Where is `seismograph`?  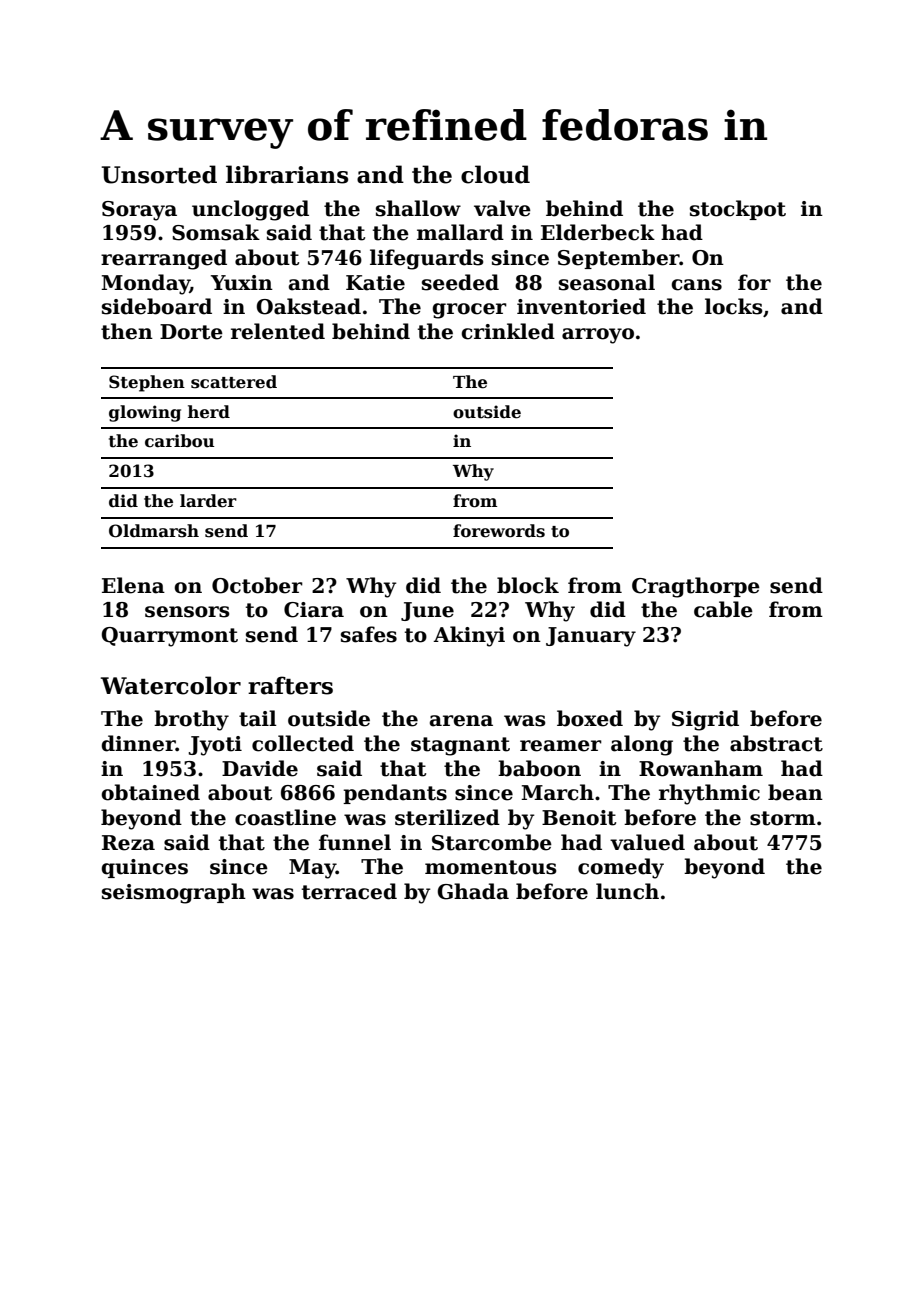 seismograph is located at coordinates (174, 893).
